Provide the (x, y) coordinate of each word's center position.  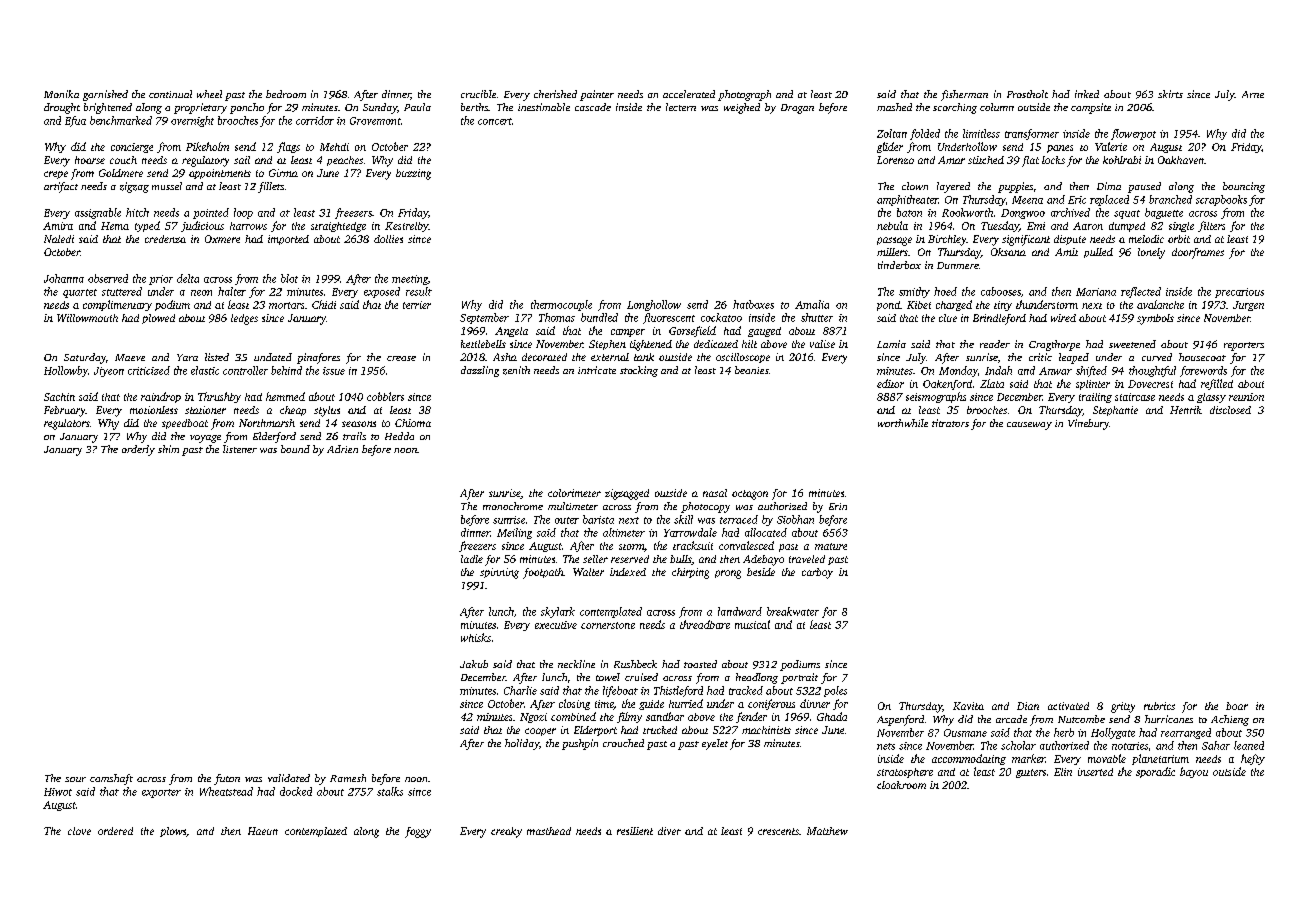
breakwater (793, 611)
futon (227, 779)
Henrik (1186, 410)
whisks (476, 637)
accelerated (689, 94)
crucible (478, 94)
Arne (1253, 94)
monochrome (513, 506)
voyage (205, 439)
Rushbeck (635, 664)
